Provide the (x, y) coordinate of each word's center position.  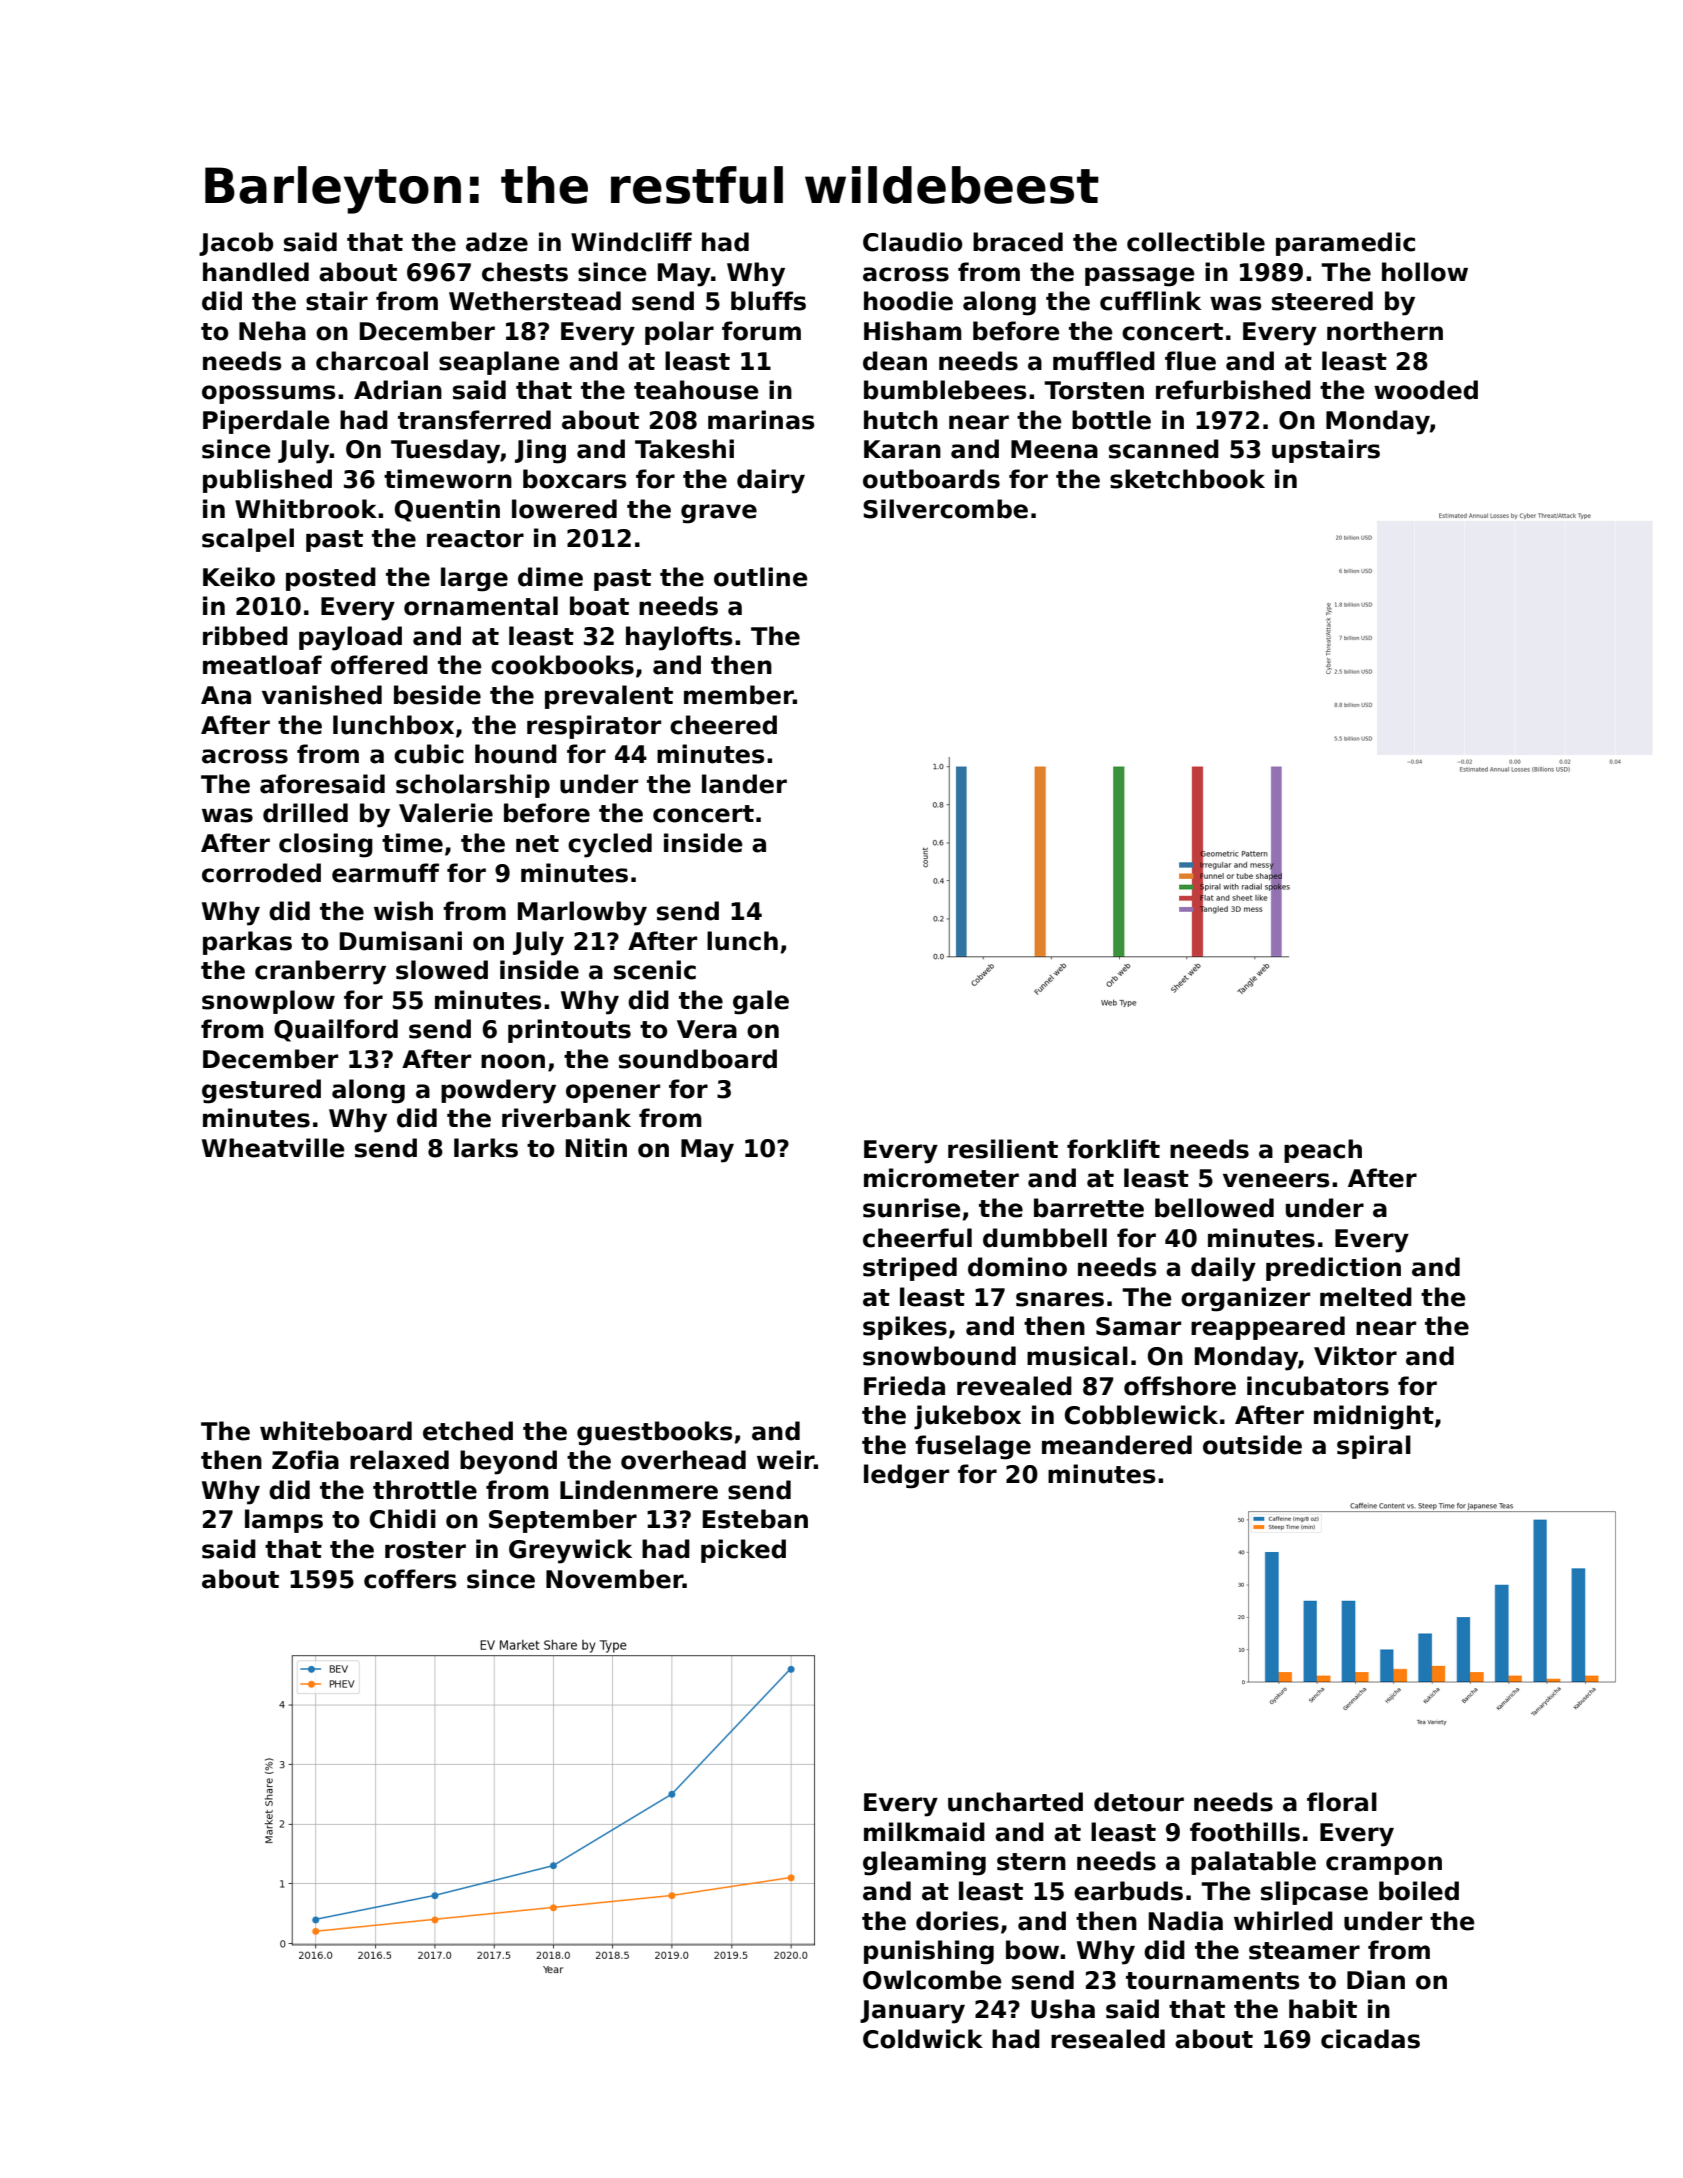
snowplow (268, 1002)
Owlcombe (932, 1980)
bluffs (768, 301)
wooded (1426, 390)
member (738, 695)
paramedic (1345, 244)
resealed (1108, 2039)
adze (497, 242)
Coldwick (923, 2039)
